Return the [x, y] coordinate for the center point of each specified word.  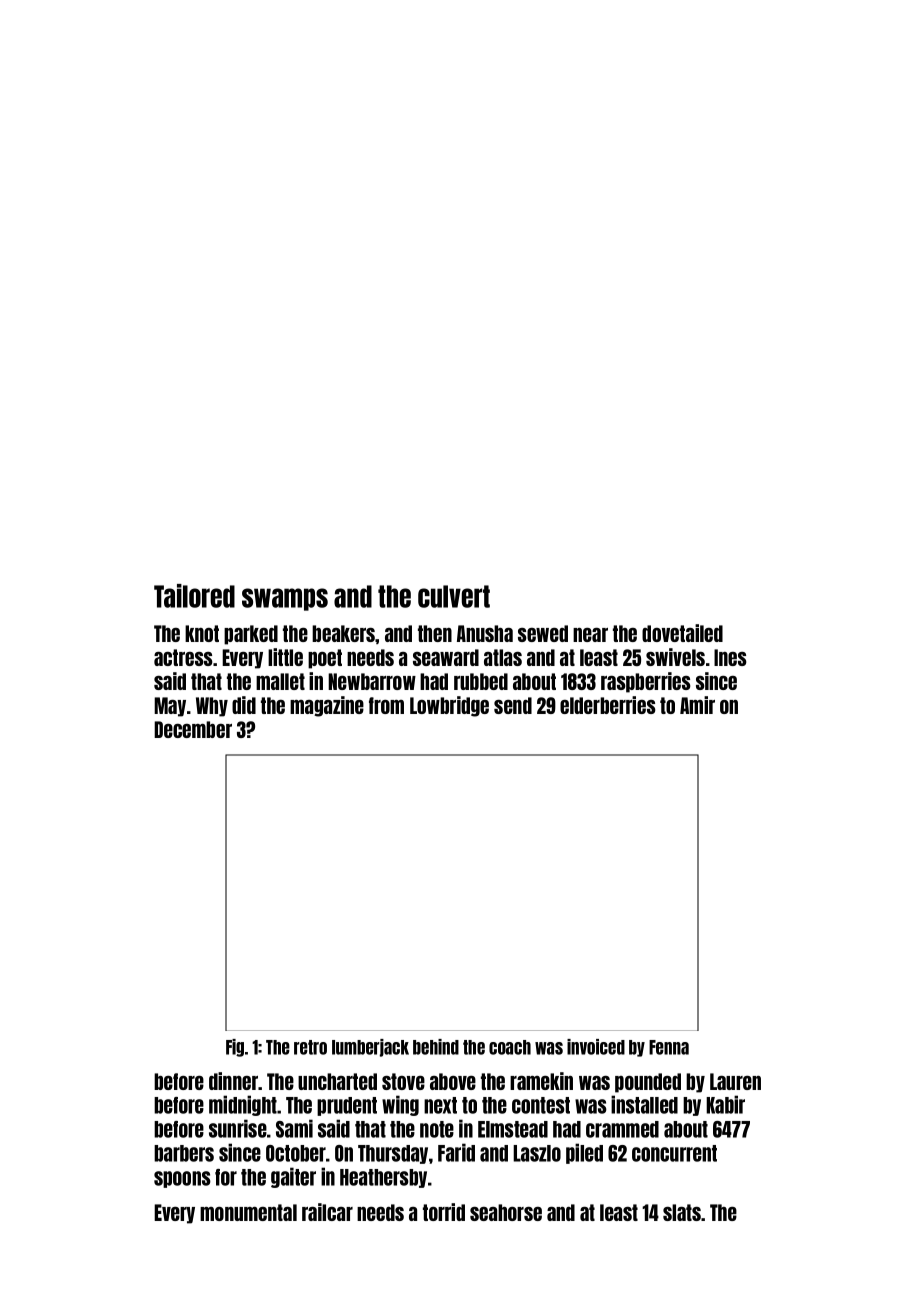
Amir [697, 705]
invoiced [596, 1047]
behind [436, 1047]
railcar [327, 1212]
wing [400, 1105]
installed [644, 1104]
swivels [675, 657]
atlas [503, 657]
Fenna [669, 1047]
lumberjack [370, 1048]
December [193, 729]
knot [202, 633]
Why [212, 707]
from [386, 705]
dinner [233, 1081]
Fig [235, 1048]
